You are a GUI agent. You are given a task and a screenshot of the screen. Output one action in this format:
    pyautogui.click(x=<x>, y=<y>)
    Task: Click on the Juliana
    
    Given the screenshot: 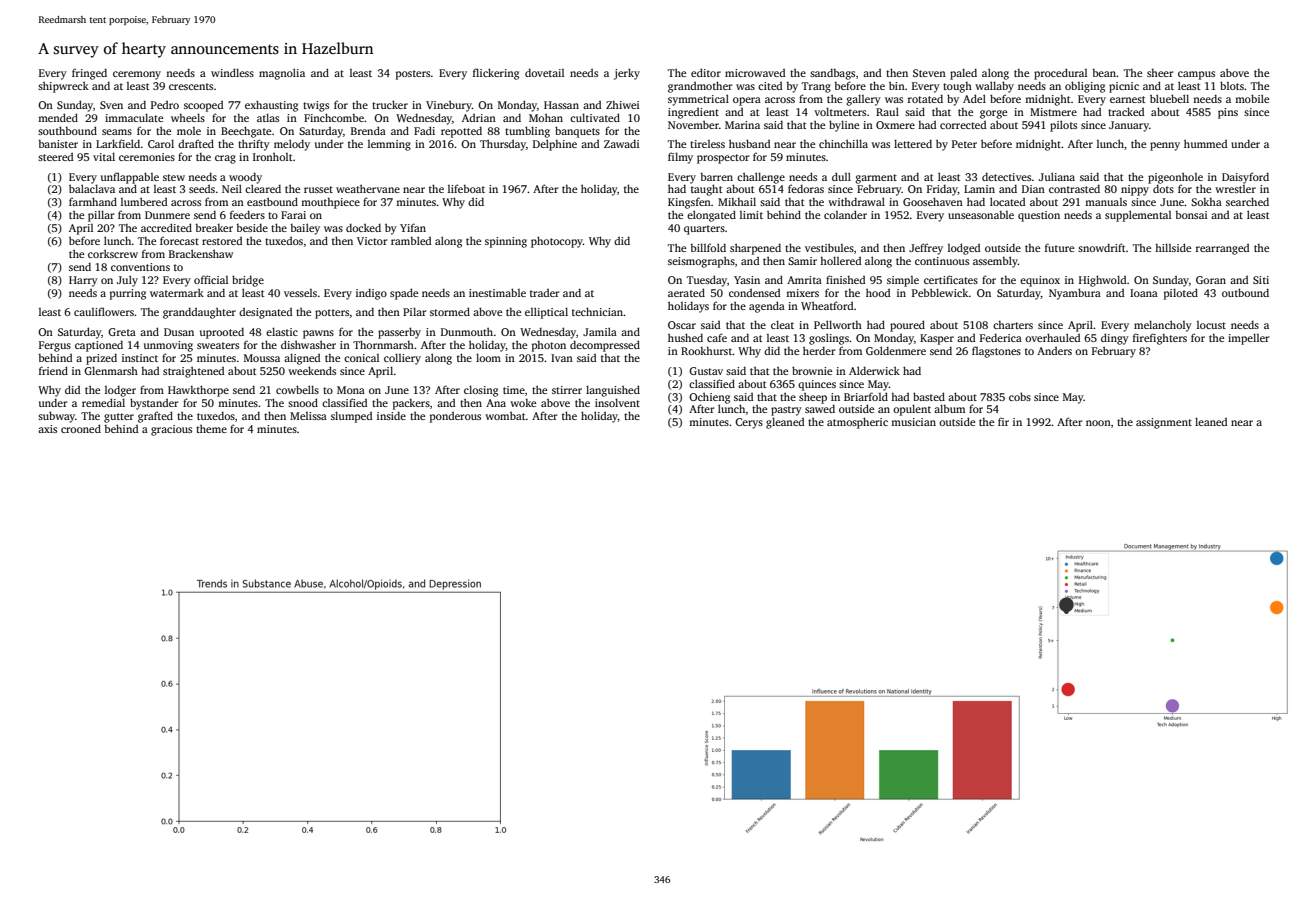 What is the action you would take?
    pyautogui.click(x=1057, y=176)
